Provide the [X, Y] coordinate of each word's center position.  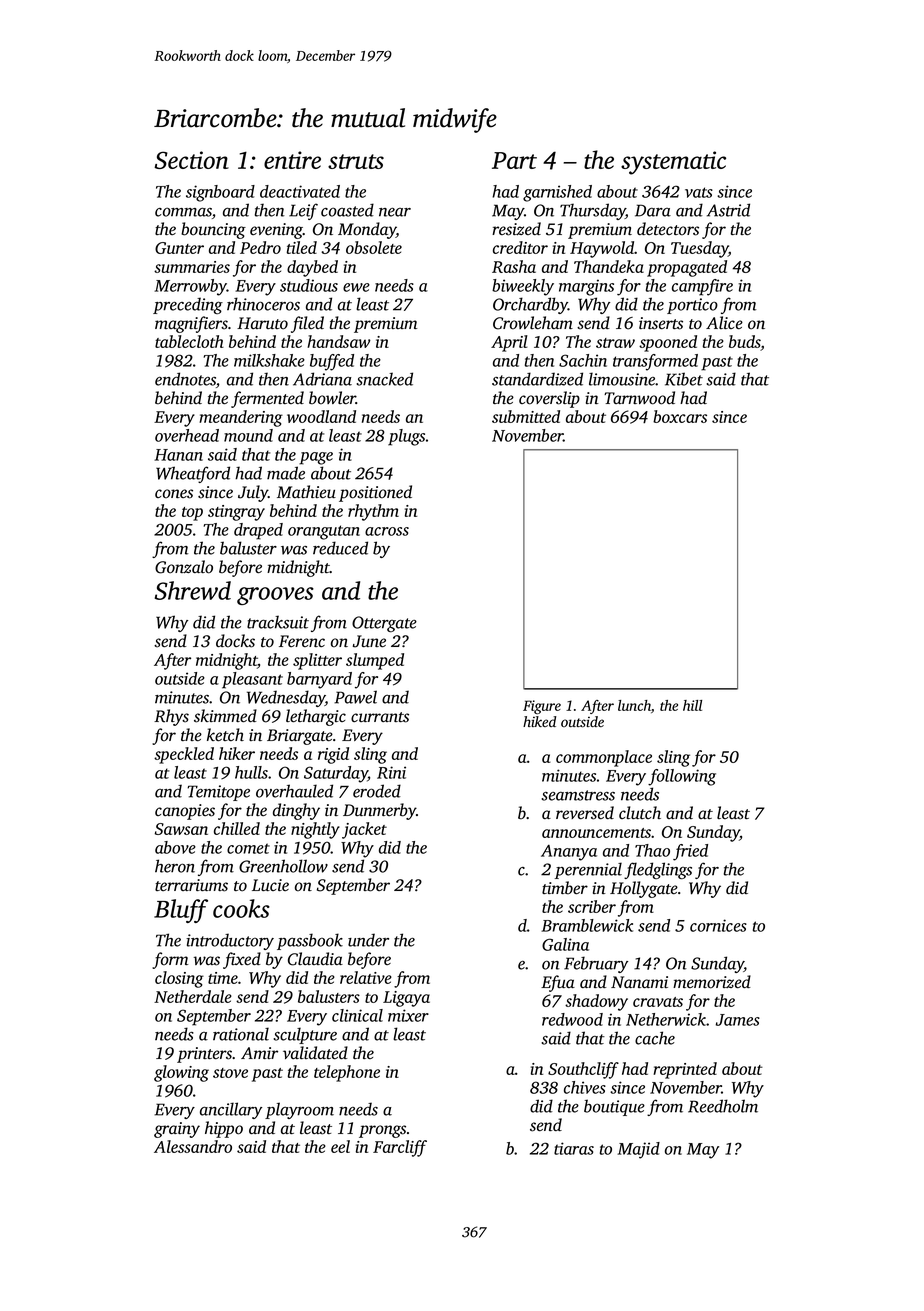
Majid [638, 1150]
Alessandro [193, 1146]
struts [356, 161]
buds [745, 343]
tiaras [574, 1148]
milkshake [269, 360]
